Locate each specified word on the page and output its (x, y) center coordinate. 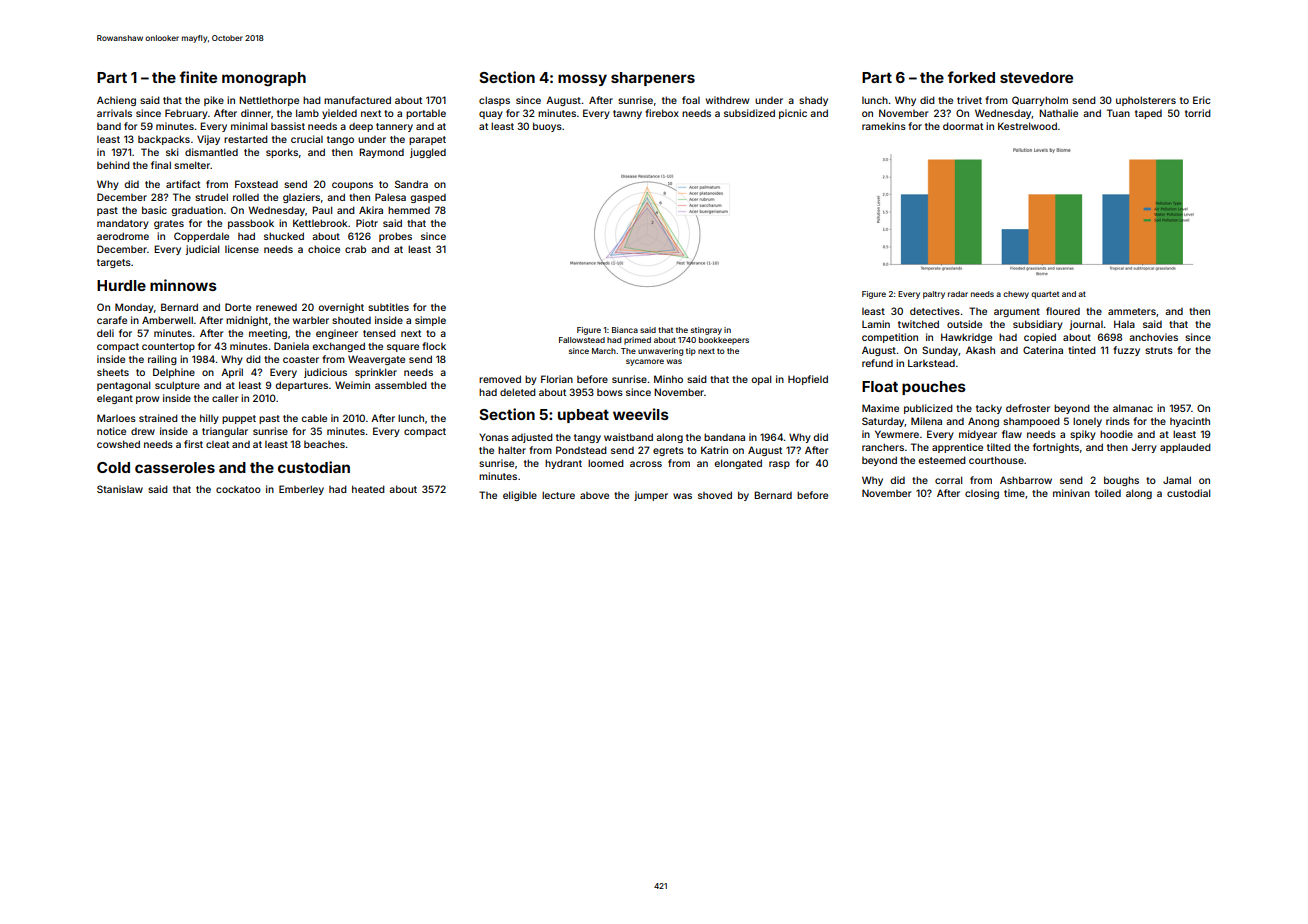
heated (368, 489)
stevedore (1036, 77)
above (594, 495)
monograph (264, 79)
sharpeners (653, 79)
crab (355, 249)
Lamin (876, 324)
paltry (934, 295)
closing (982, 494)
